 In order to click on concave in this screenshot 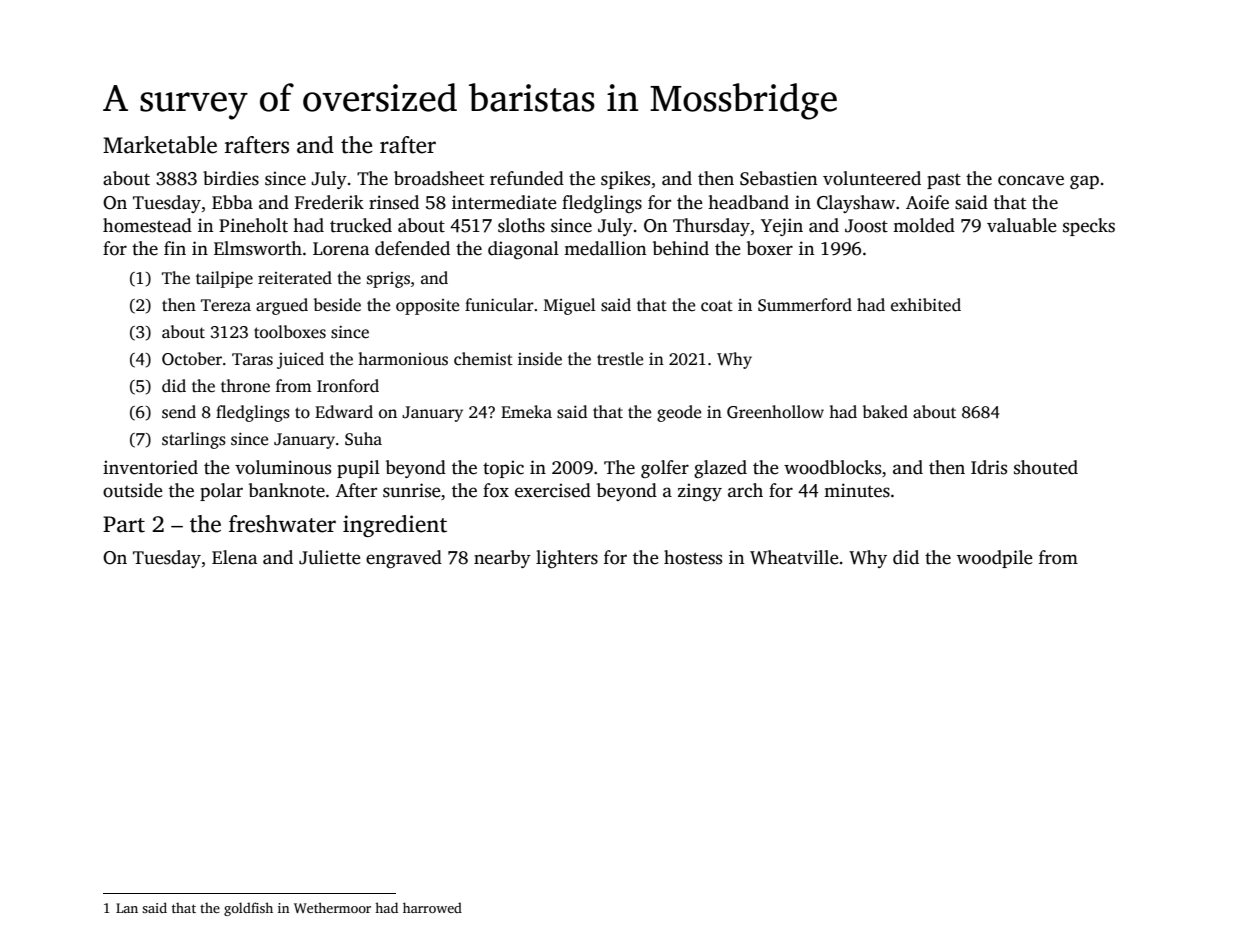, I will do `click(1031, 180)`.
